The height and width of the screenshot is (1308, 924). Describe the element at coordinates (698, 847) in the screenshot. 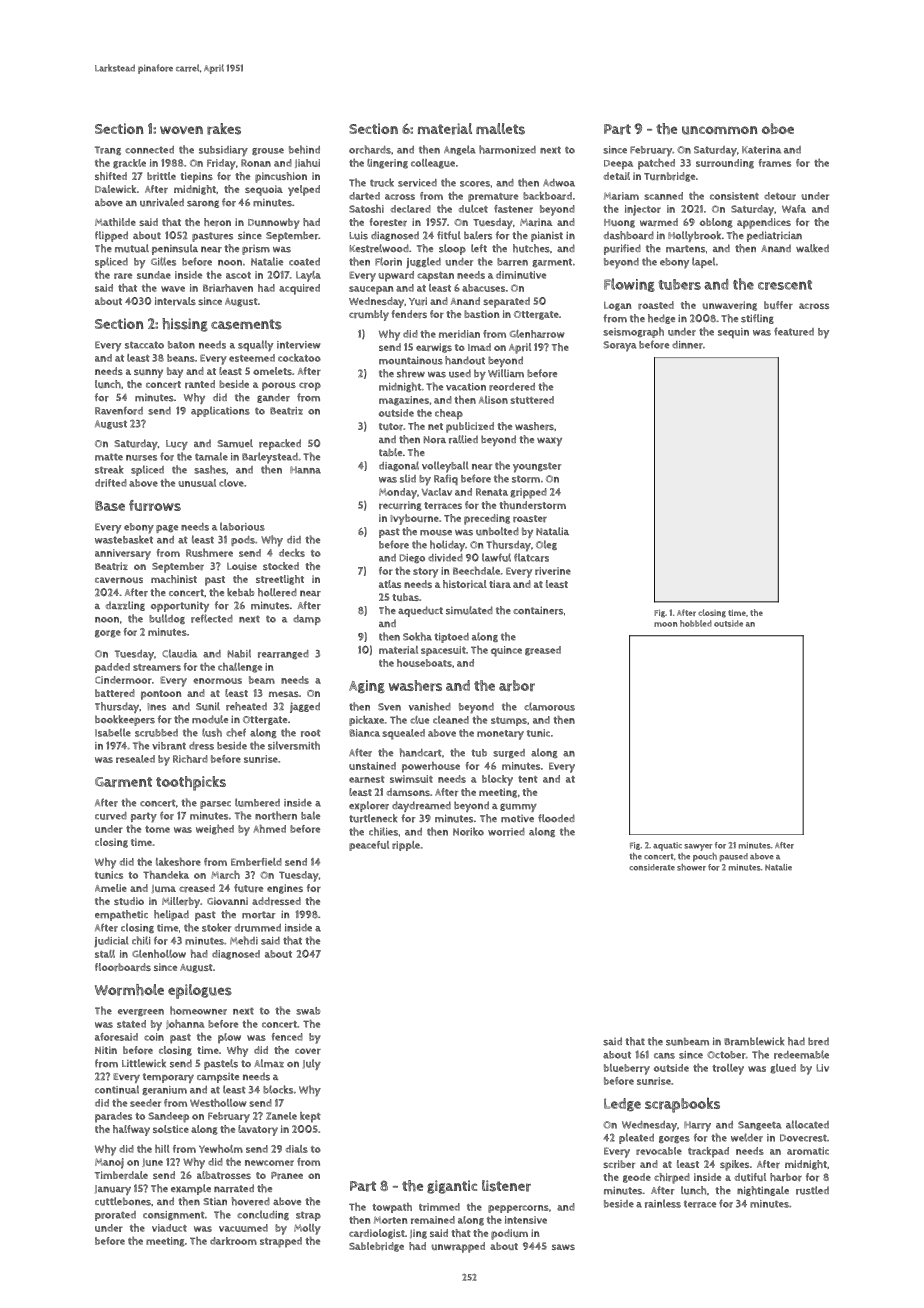

I see `sawyer` at that location.
